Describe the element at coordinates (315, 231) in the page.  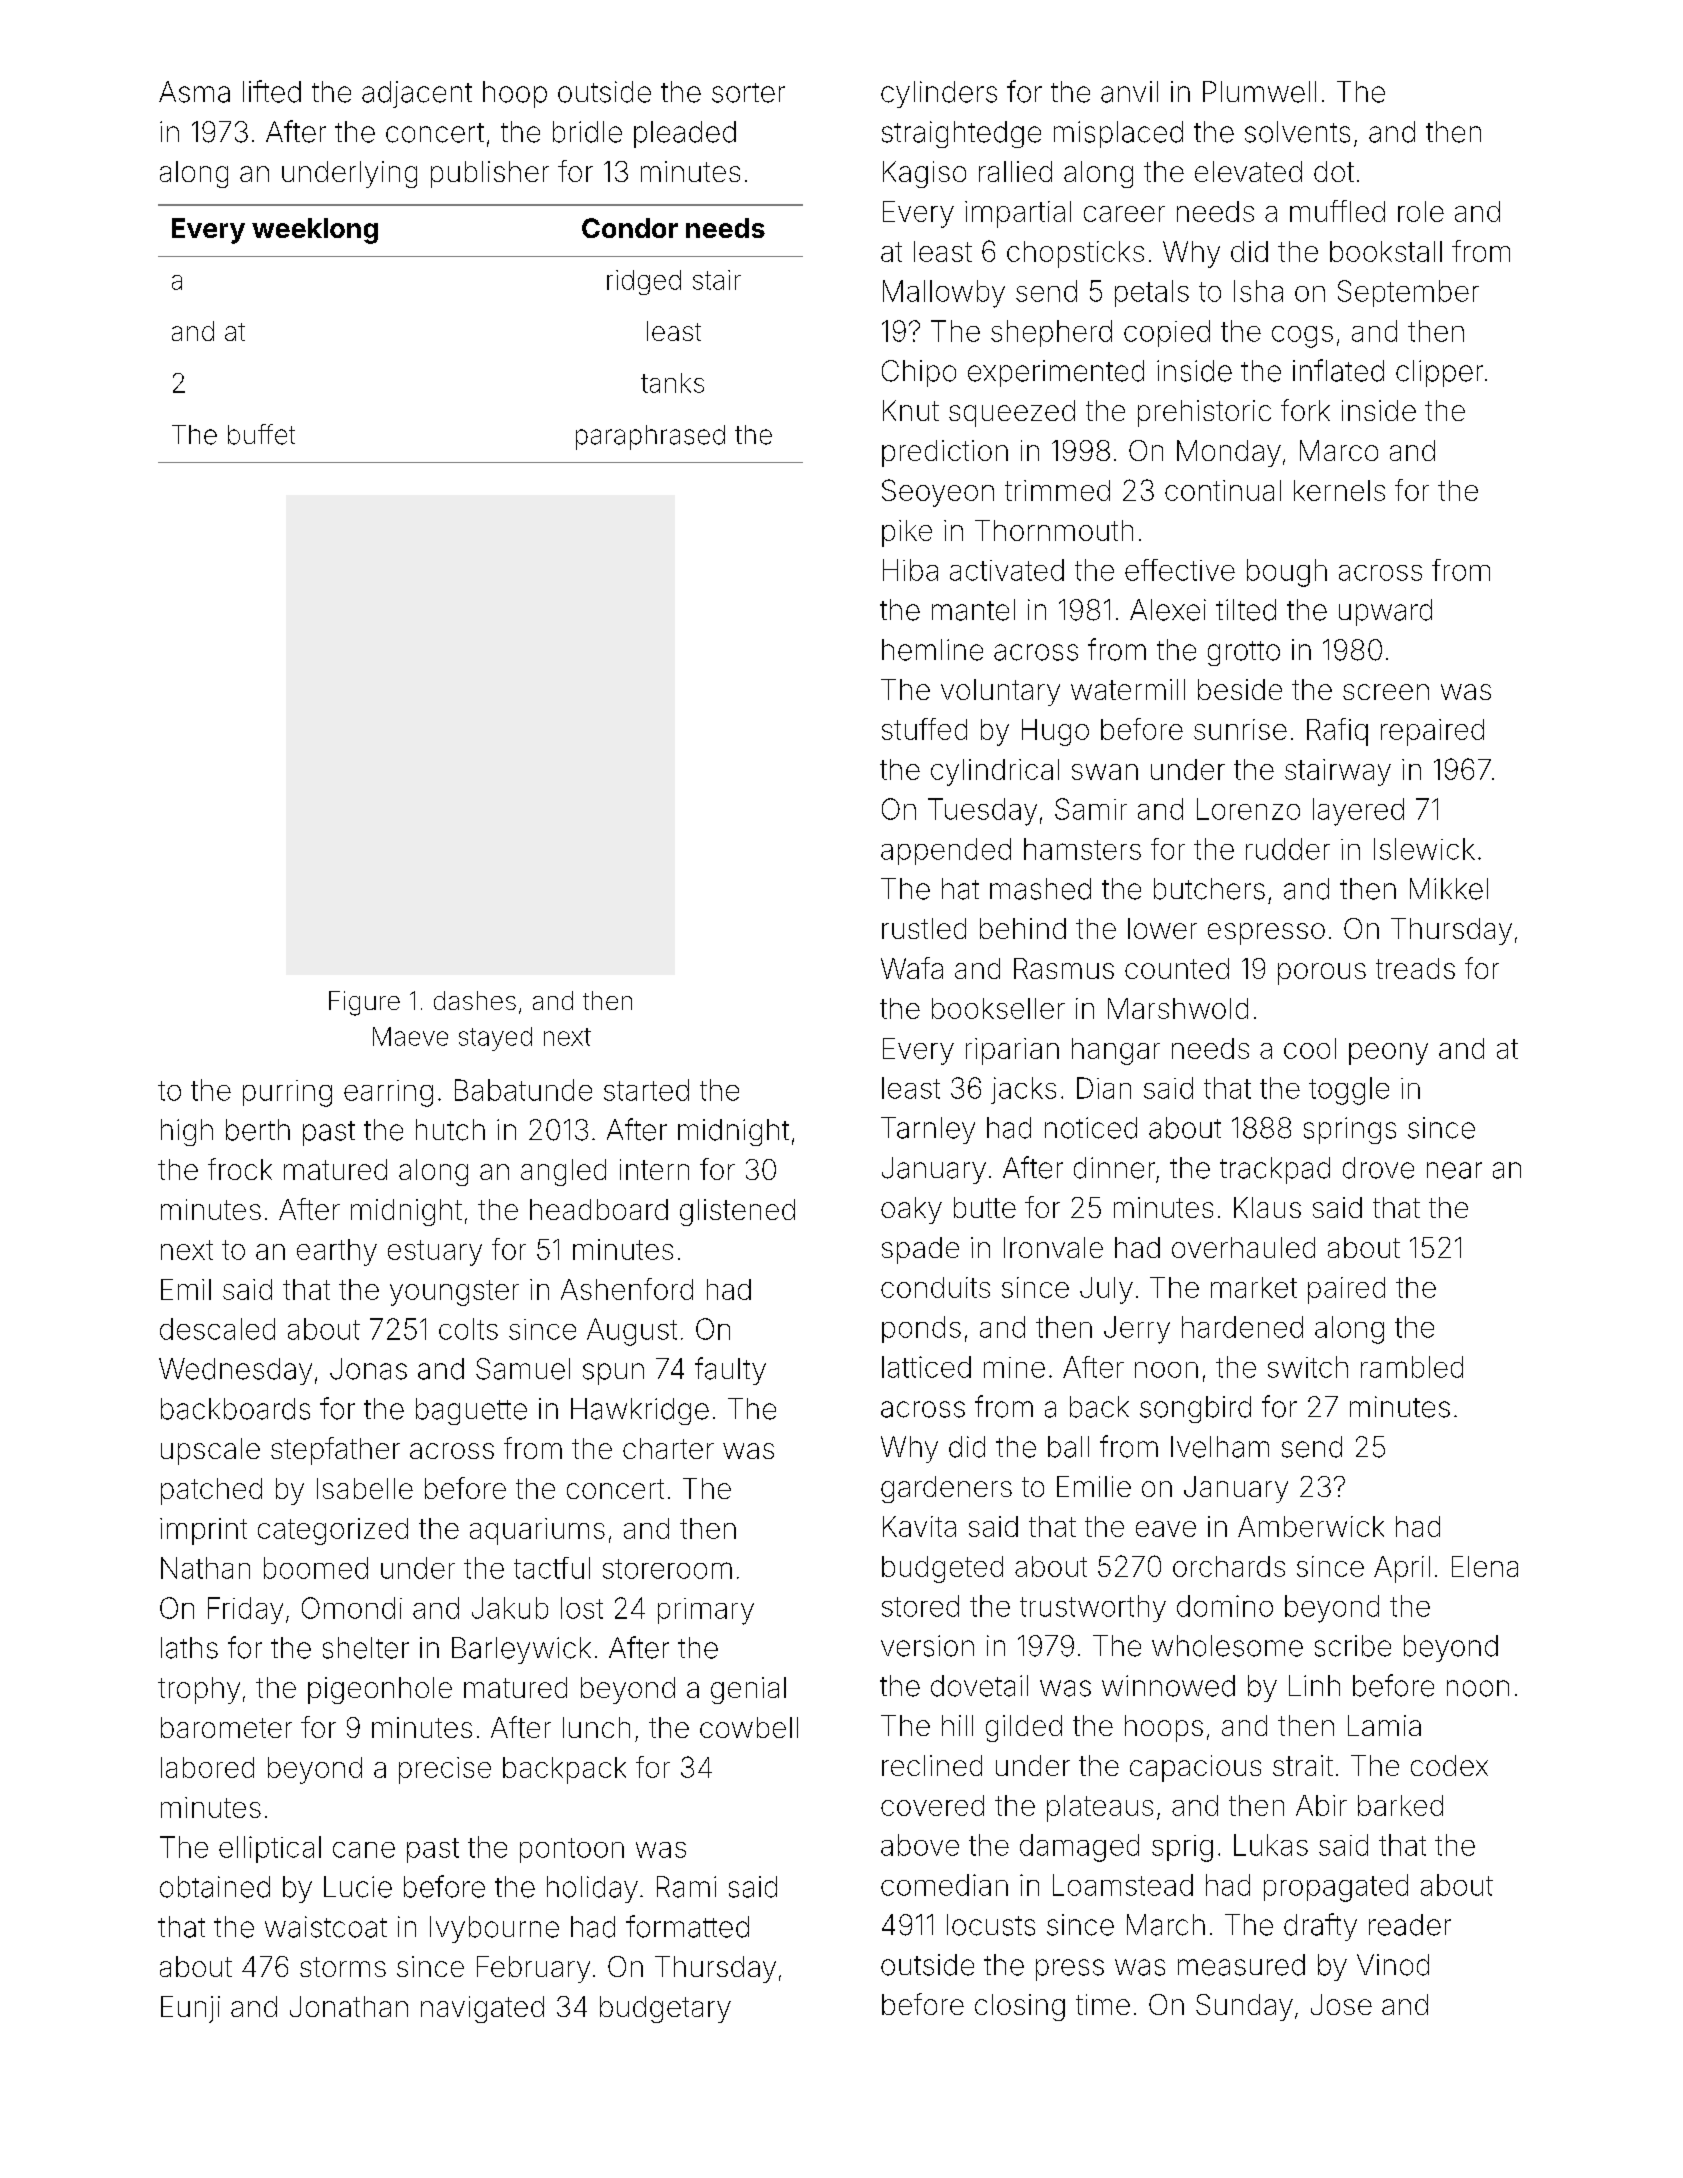
I see `weeklong` at that location.
